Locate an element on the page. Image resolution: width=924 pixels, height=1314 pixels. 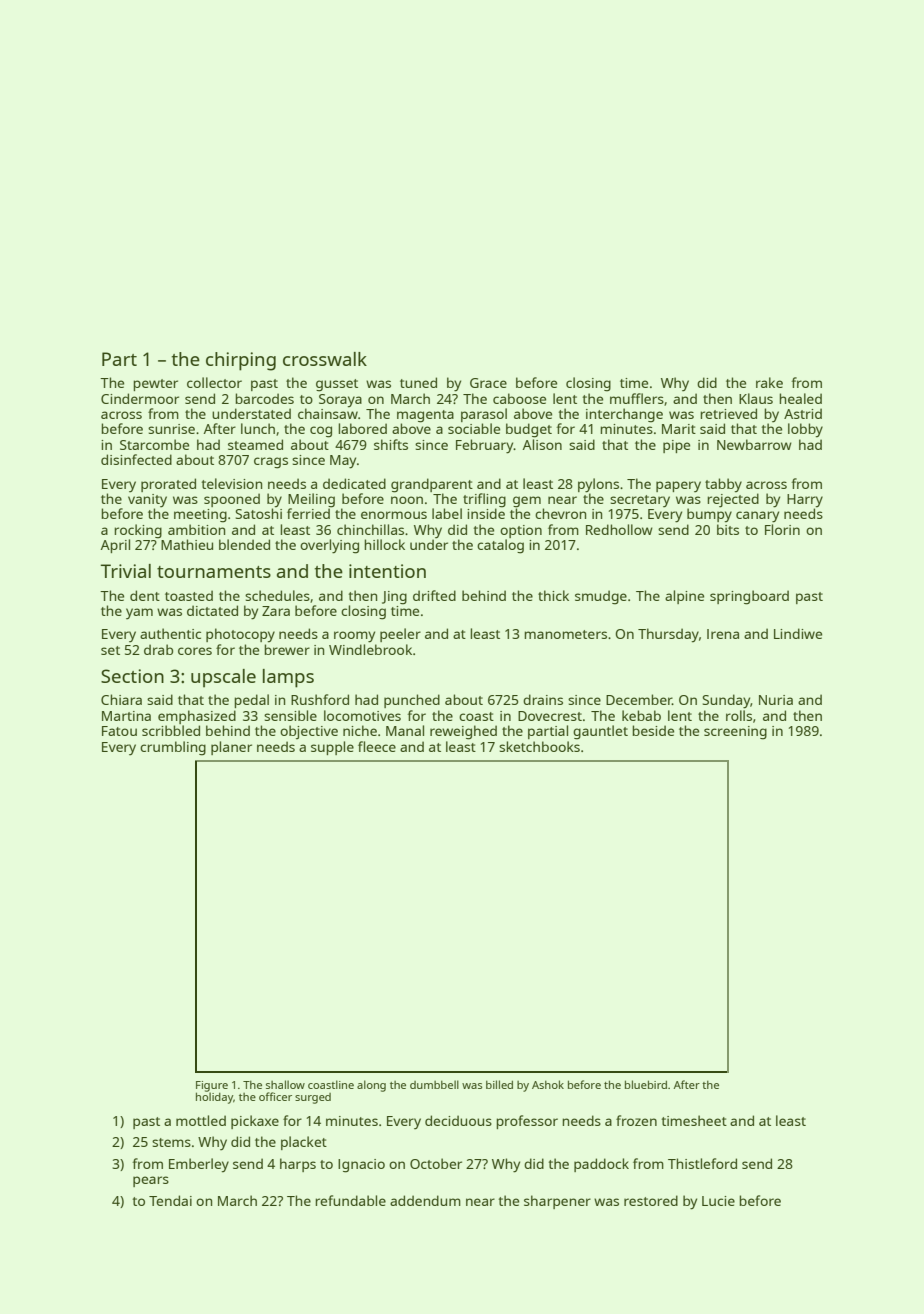
sketchbooks is located at coordinates (539, 746).
